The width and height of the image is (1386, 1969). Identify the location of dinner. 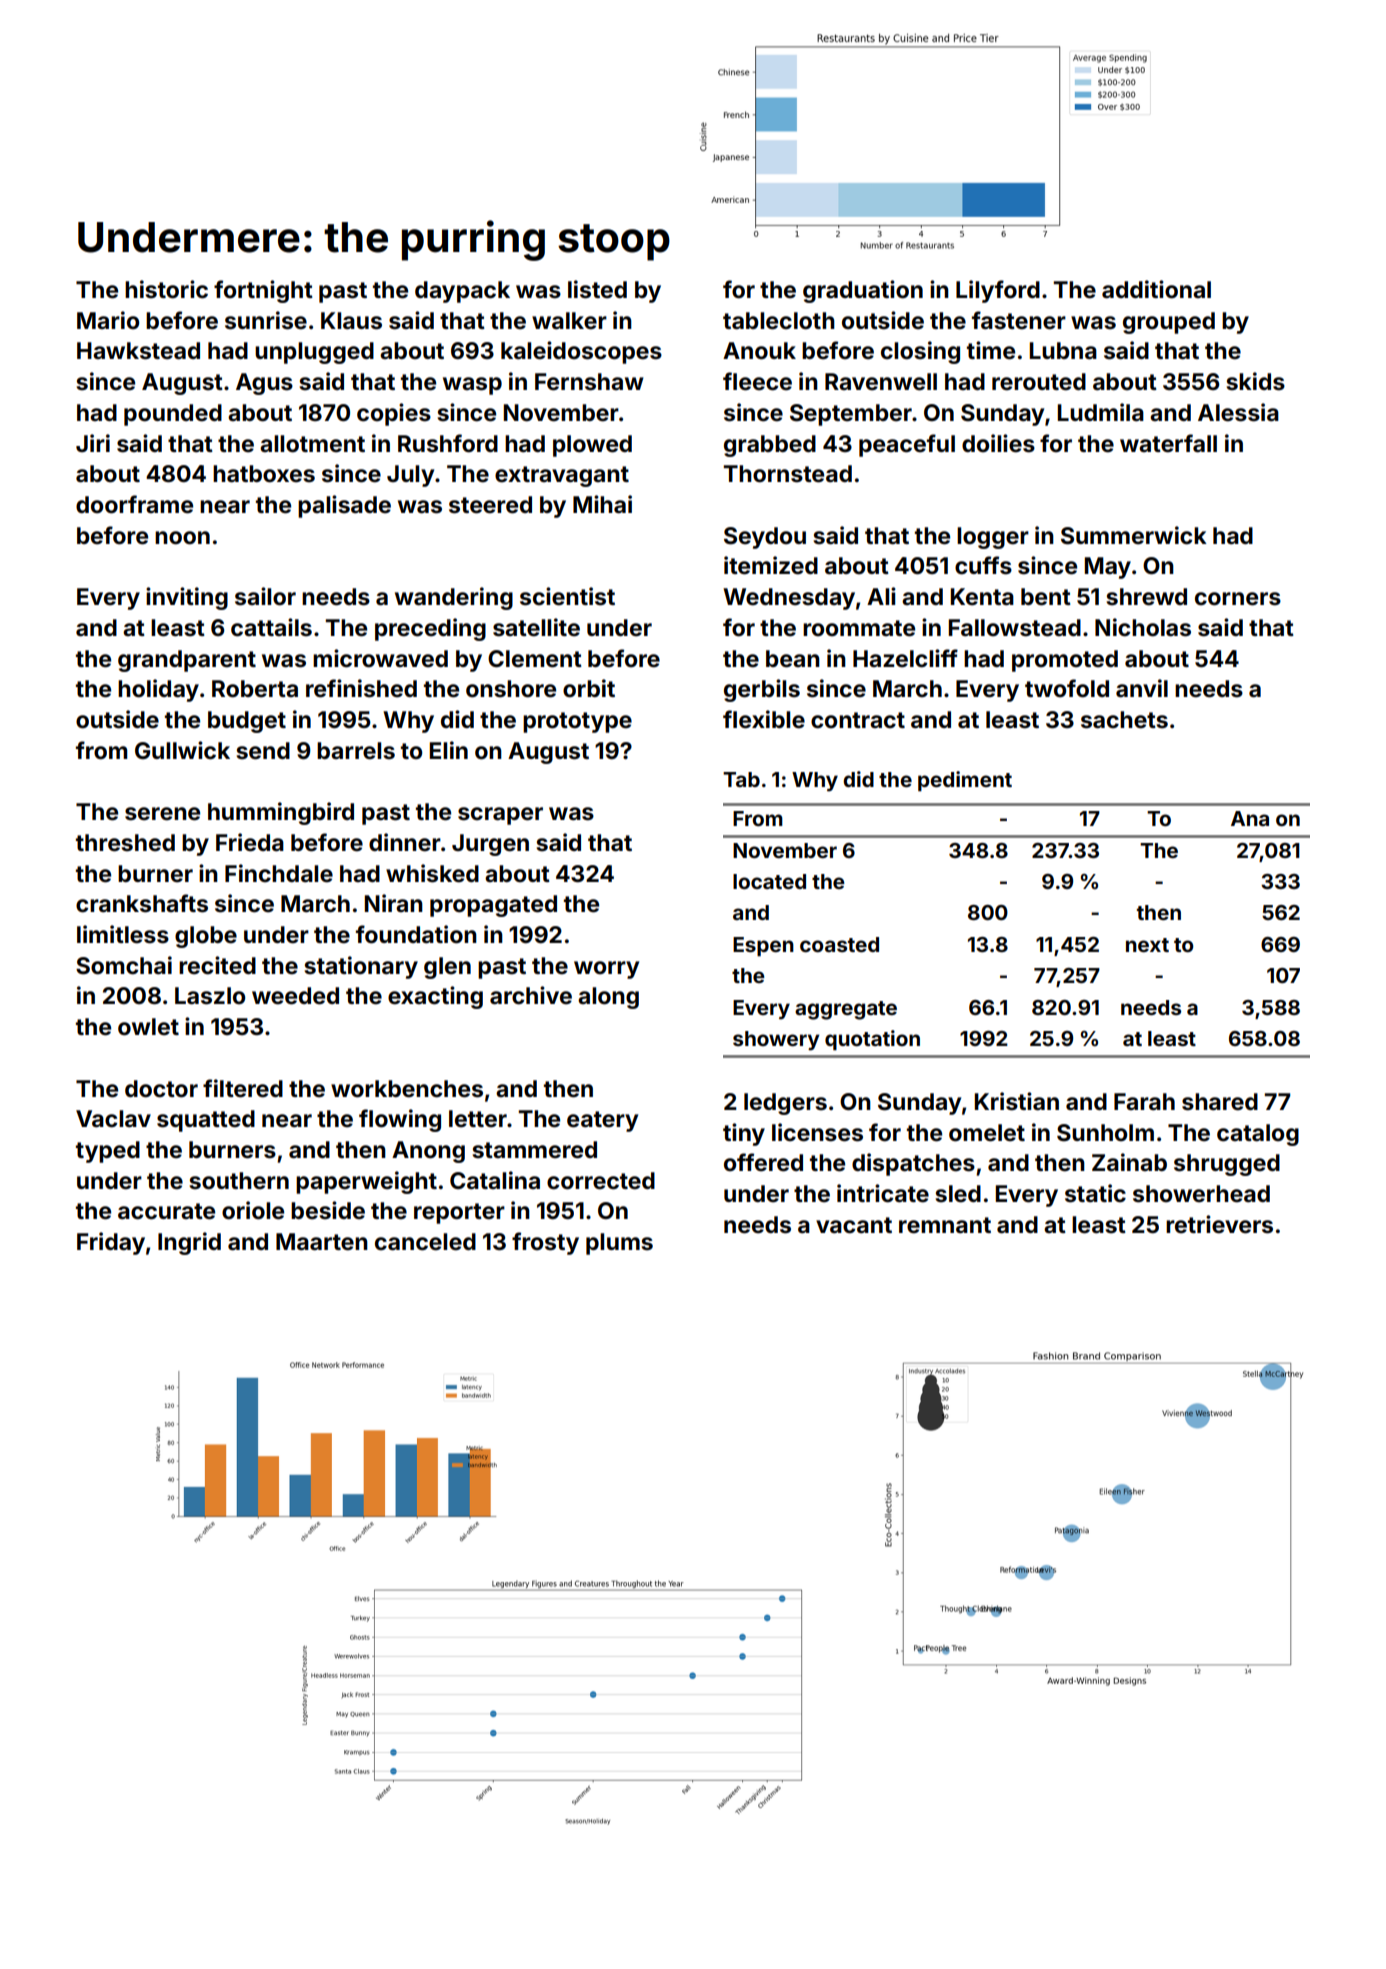
(405, 842).
